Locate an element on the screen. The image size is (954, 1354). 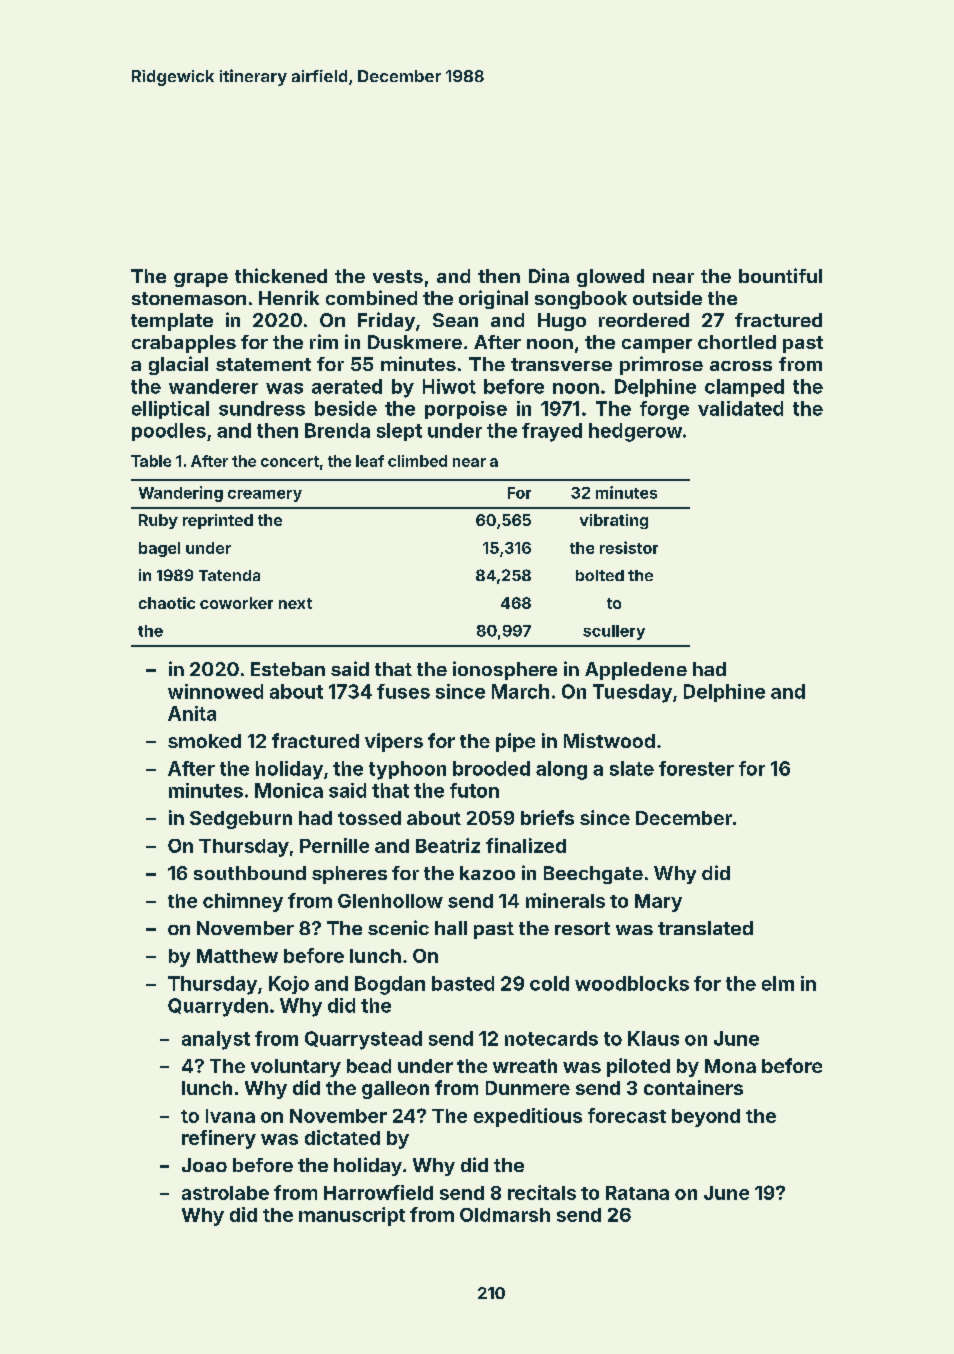
scullery is located at coordinates (614, 632).
